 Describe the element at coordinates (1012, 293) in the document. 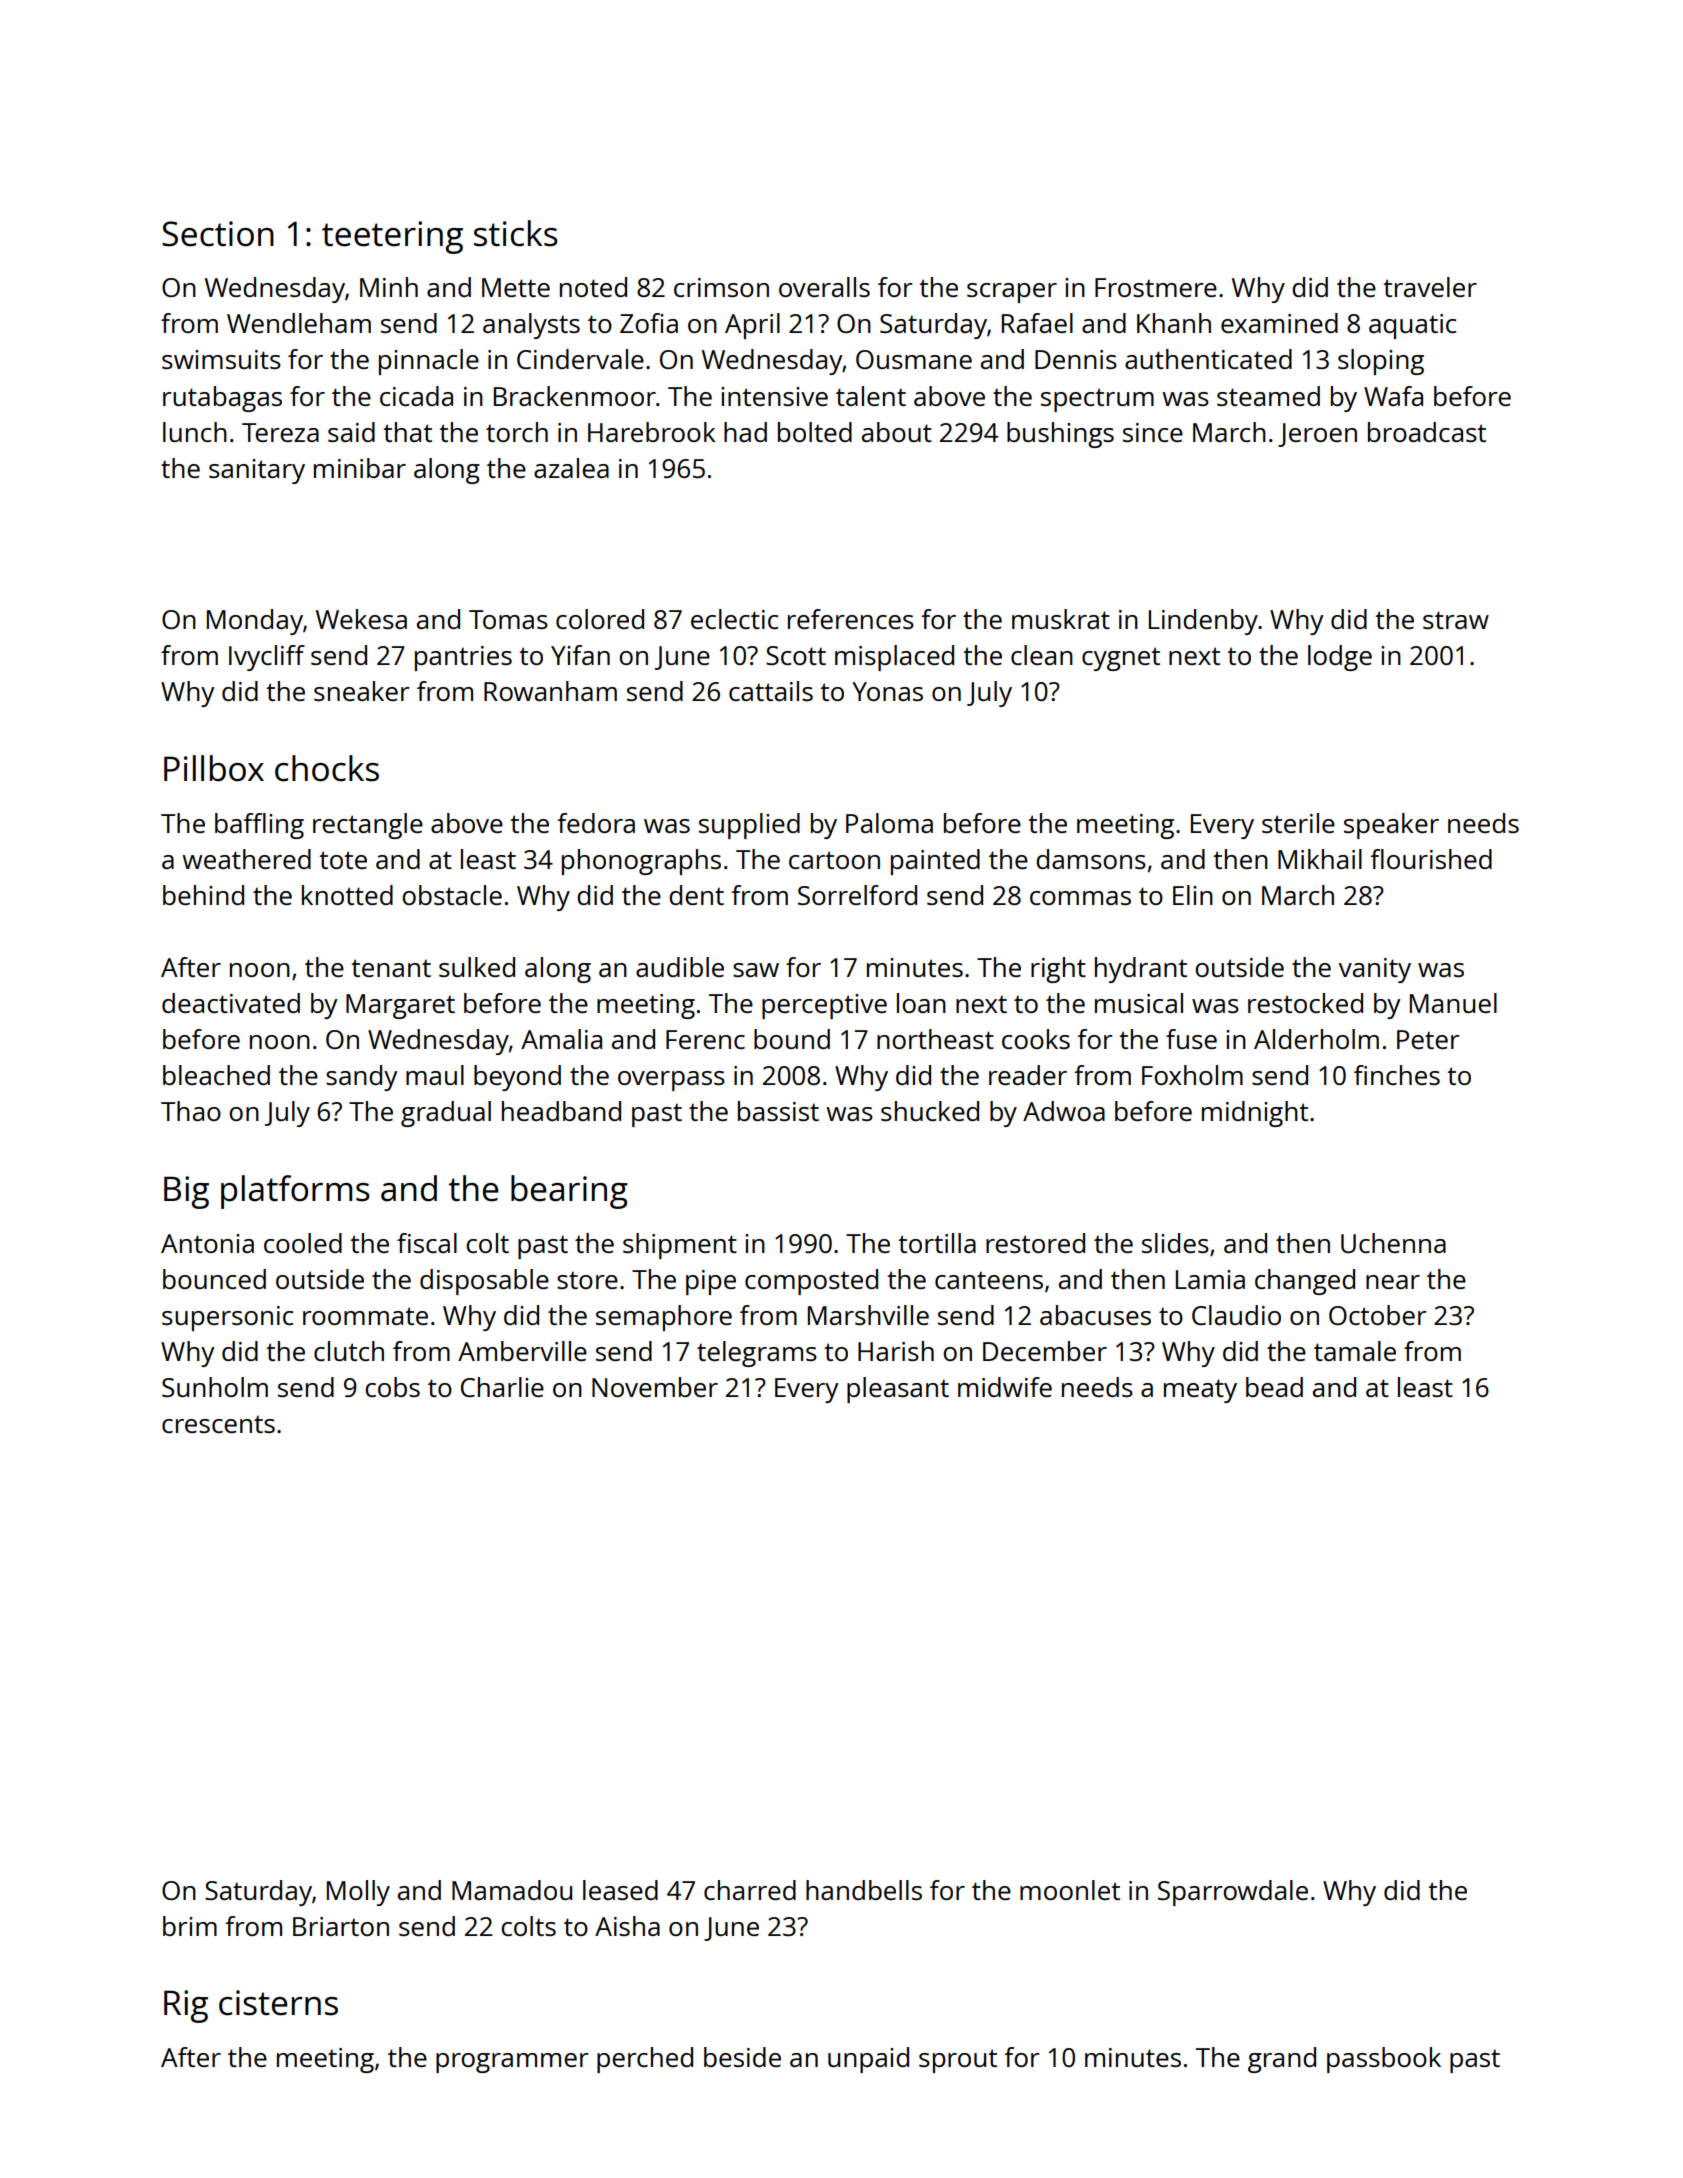

I see `scraper` at that location.
